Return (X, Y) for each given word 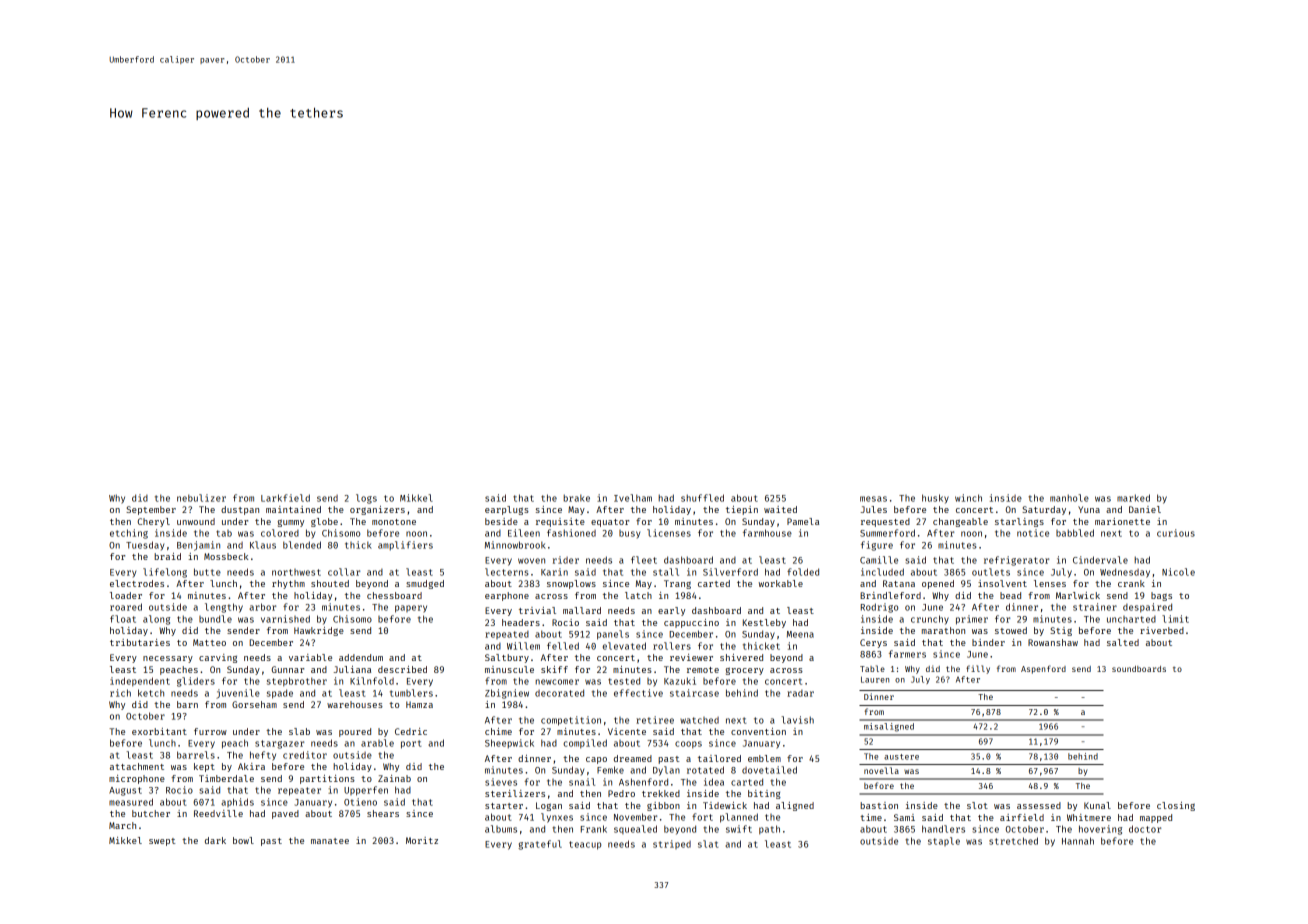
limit (1175, 619)
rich (120, 693)
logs (366, 499)
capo (596, 760)
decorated (559, 693)
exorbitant (159, 731)
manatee (330, 841)
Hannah (1078, 841)
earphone (507, 596)
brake (576, 498)
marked (1133, 498)
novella (881, 770)
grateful (540, 845)
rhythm (288, 584)
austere (901, 757)
